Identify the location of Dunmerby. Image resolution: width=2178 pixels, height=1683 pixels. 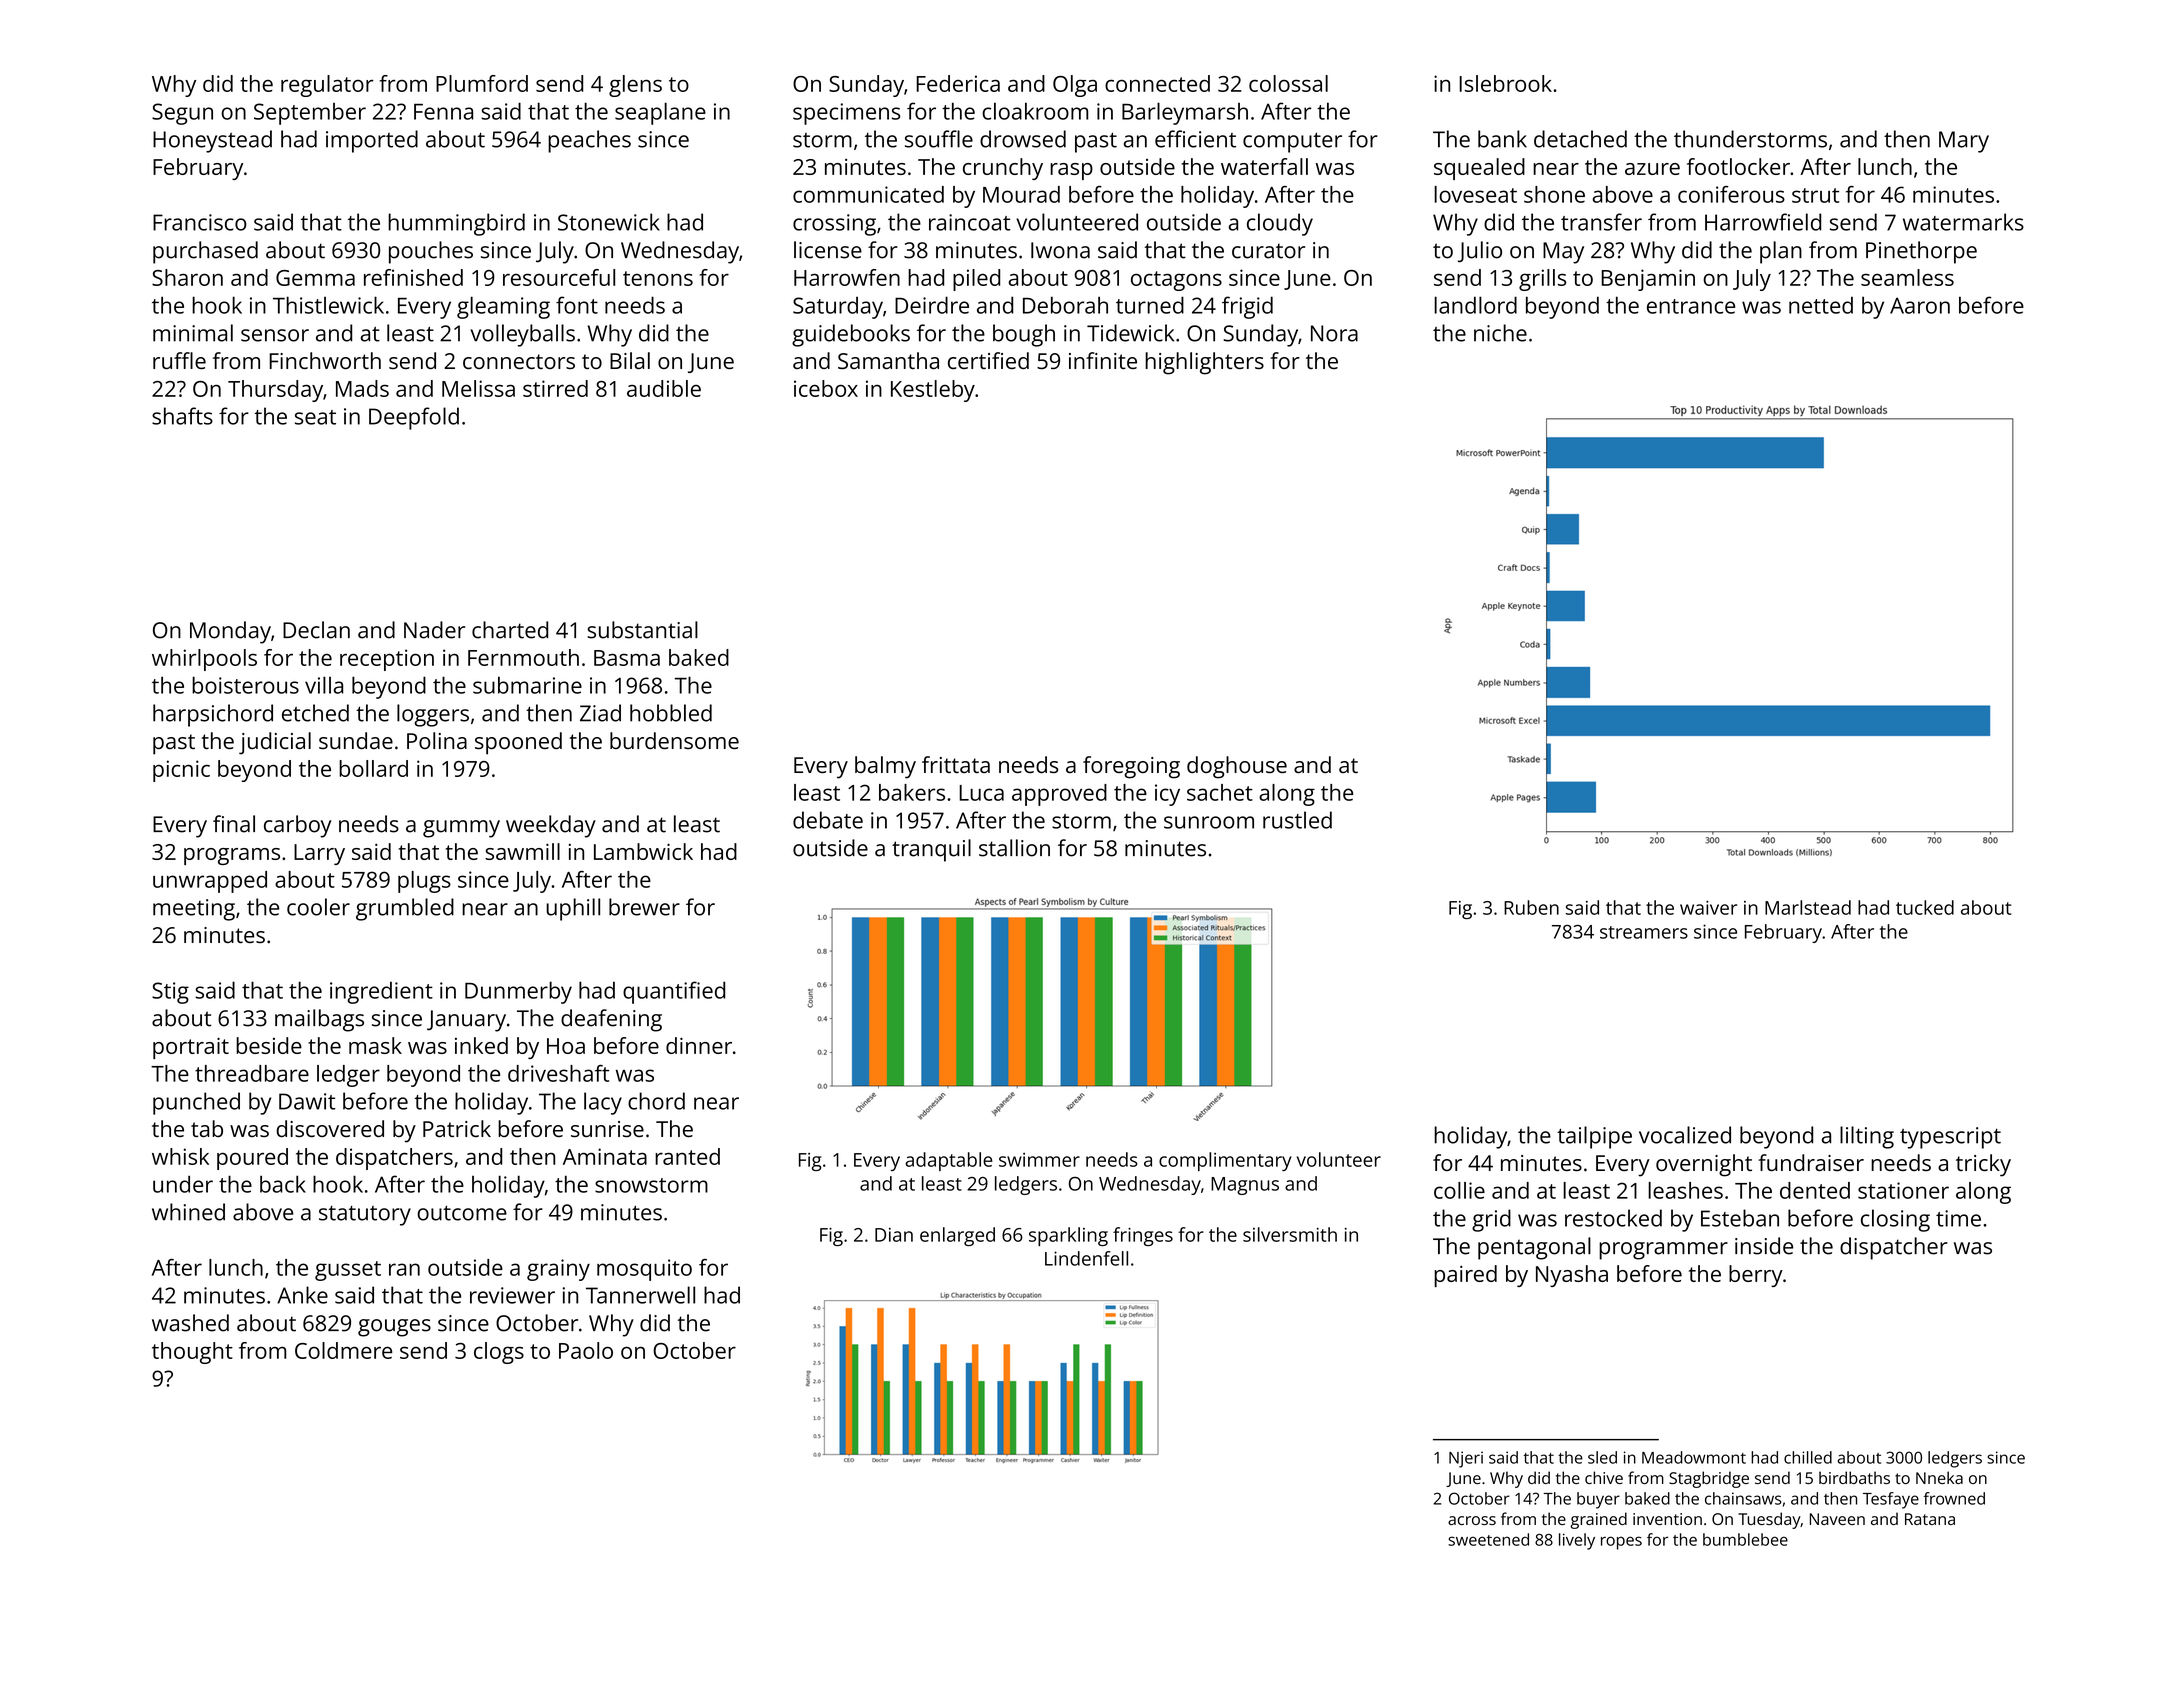
(518, 992).
